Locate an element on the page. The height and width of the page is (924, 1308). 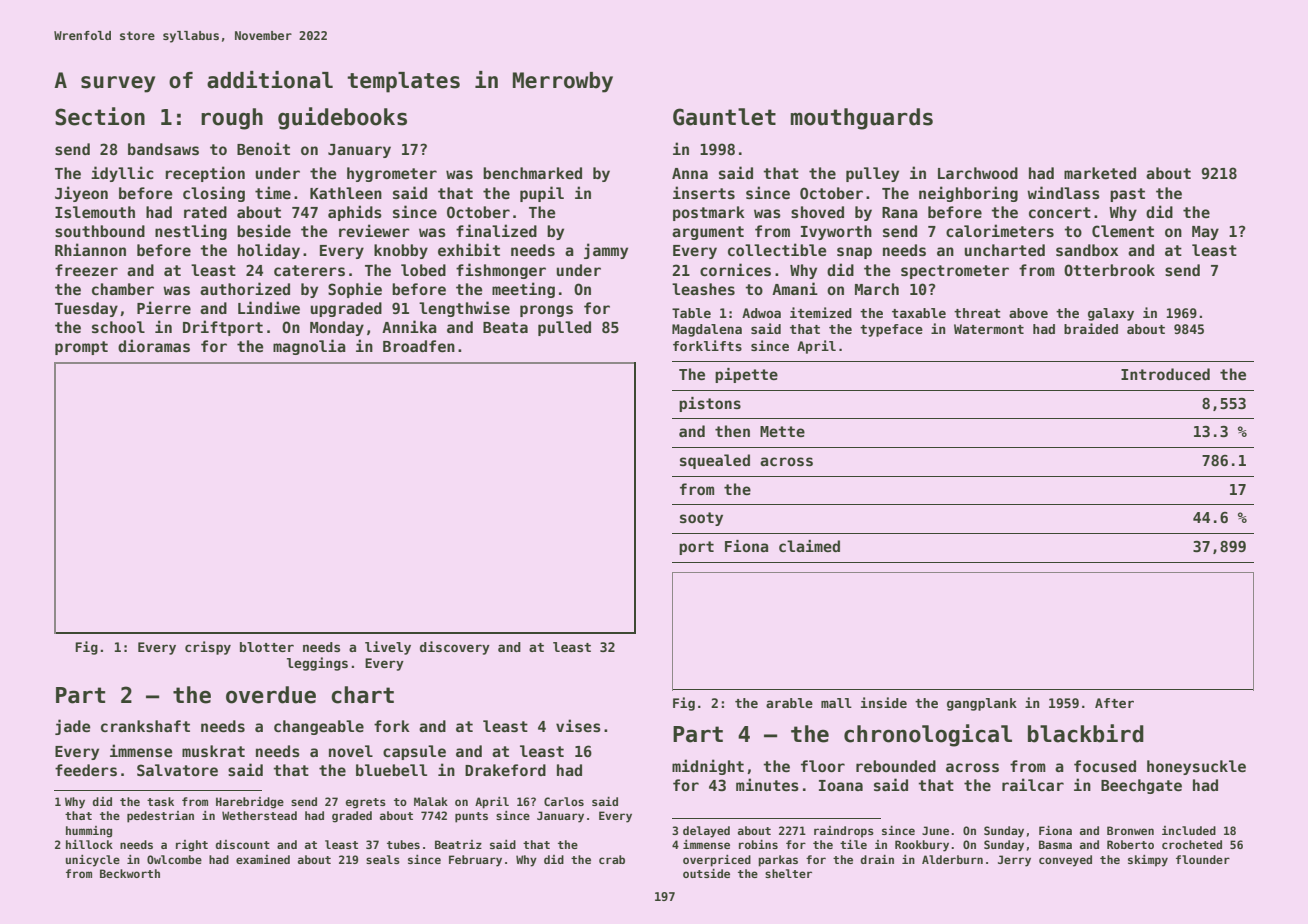
crankshaft is located at coordinates (145, 726).
